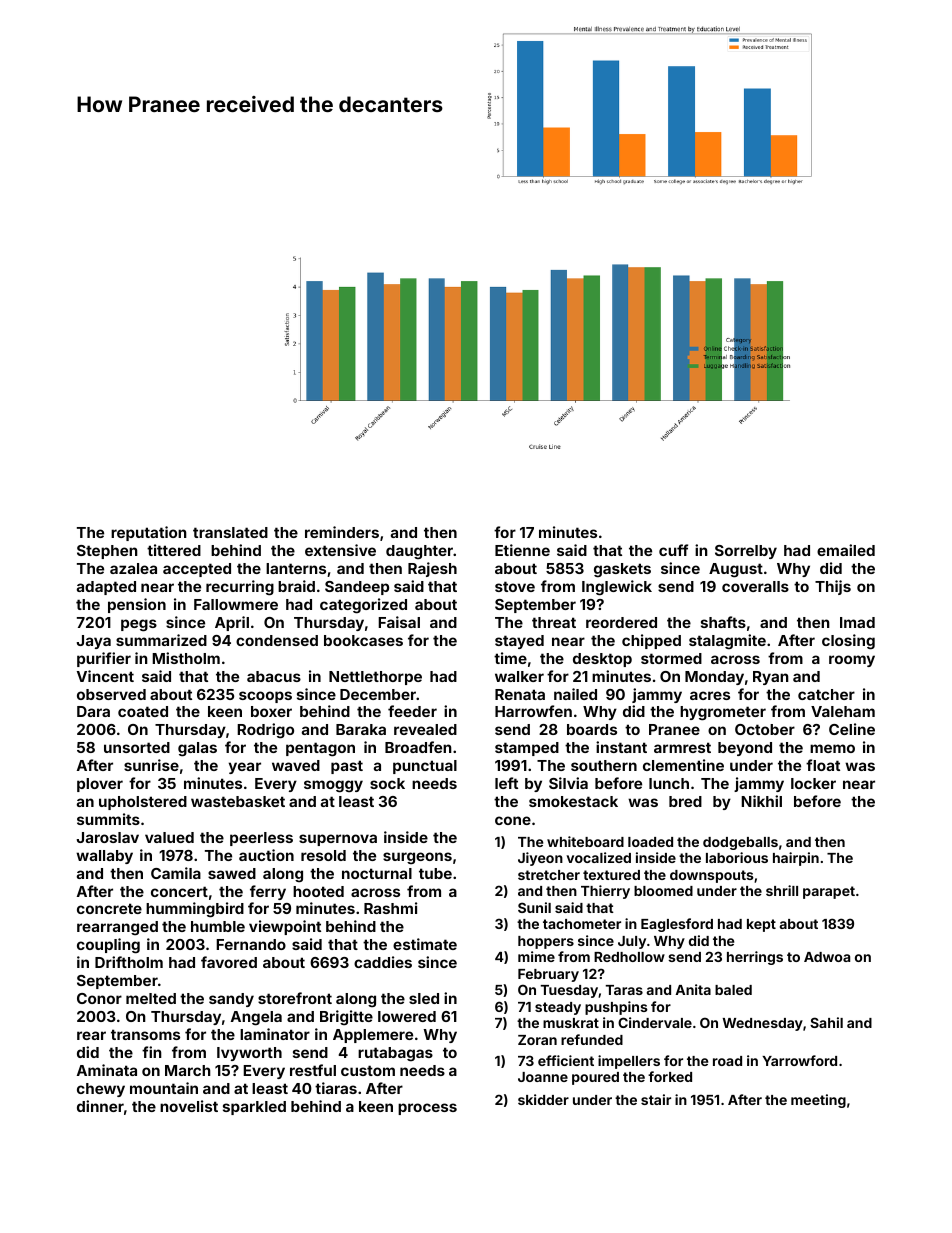 This document has height=1233, width=952. Describe the element at coordinates (161, 640) in the document. I see `summarized` at that location.
